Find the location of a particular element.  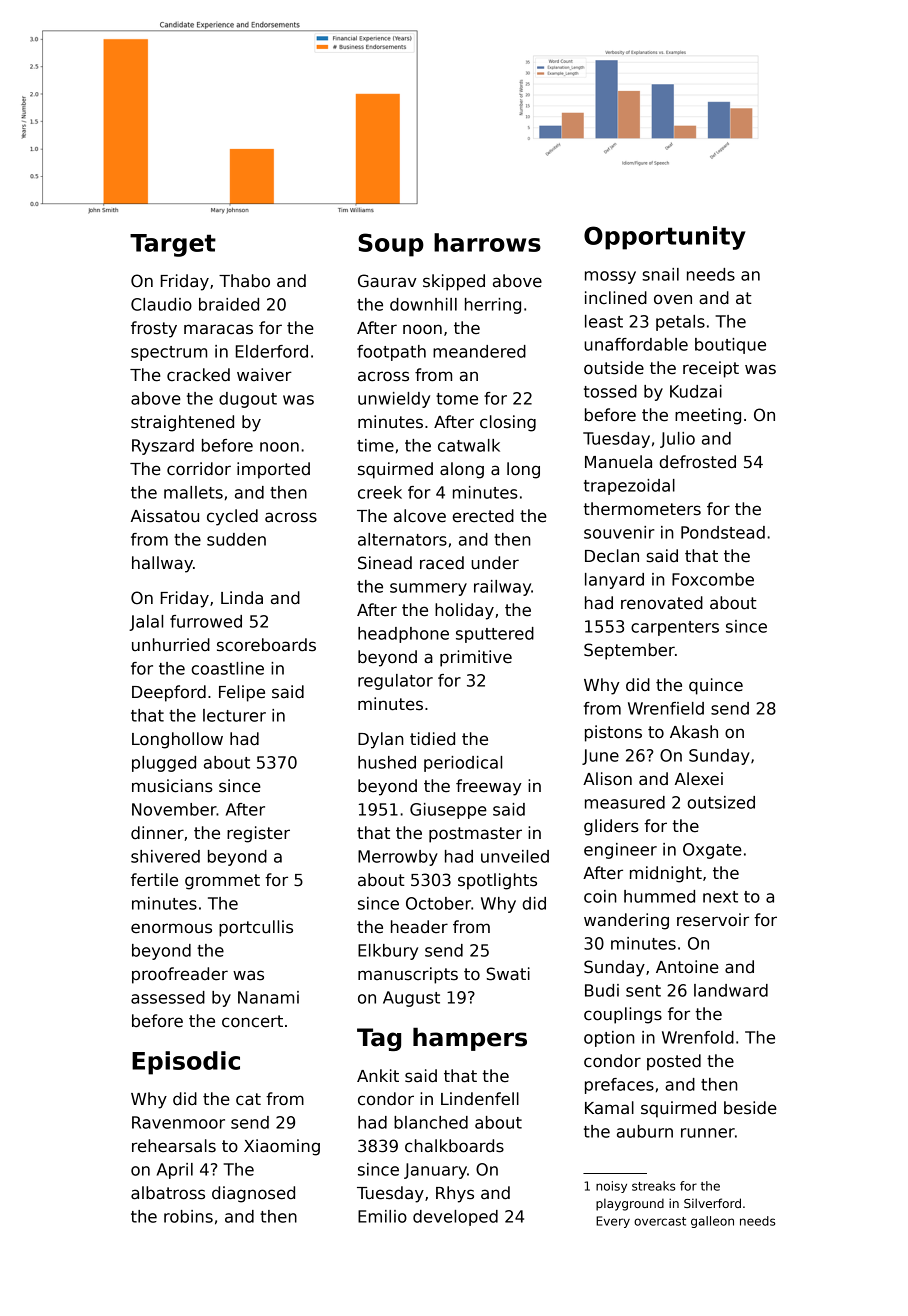

streaks is located at coordinates (654, 1186).
